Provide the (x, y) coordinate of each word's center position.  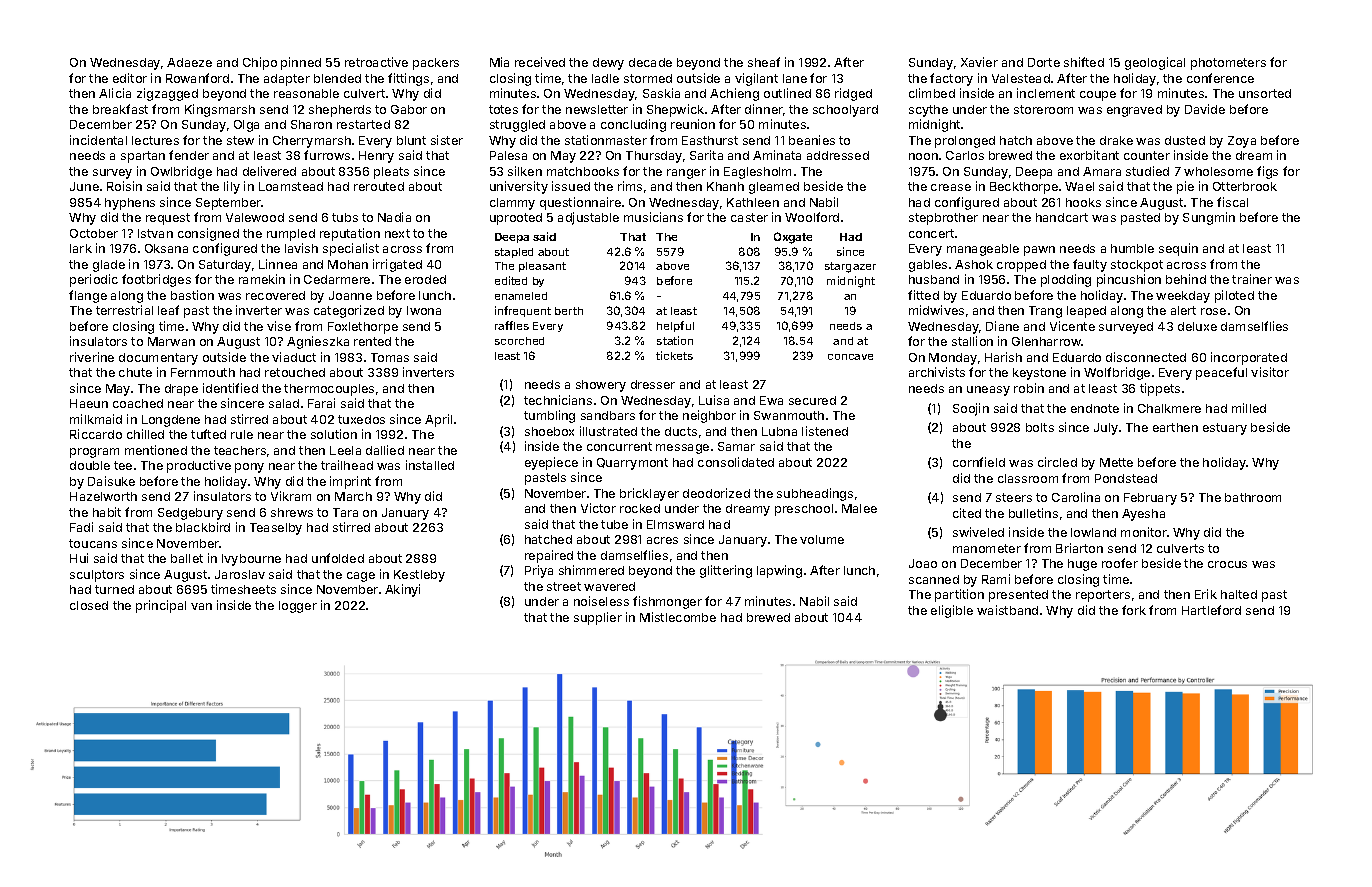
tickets (674, 355)
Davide (1205, 109)
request (168, 219)
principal (161, 606)
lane (795, 78)
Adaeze (189, 62)
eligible (952, 611)
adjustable (588, 218)
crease (951, 187)
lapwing (779, 571)
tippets (1160, 389)
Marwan (171, 341)
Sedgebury (190, 514)
